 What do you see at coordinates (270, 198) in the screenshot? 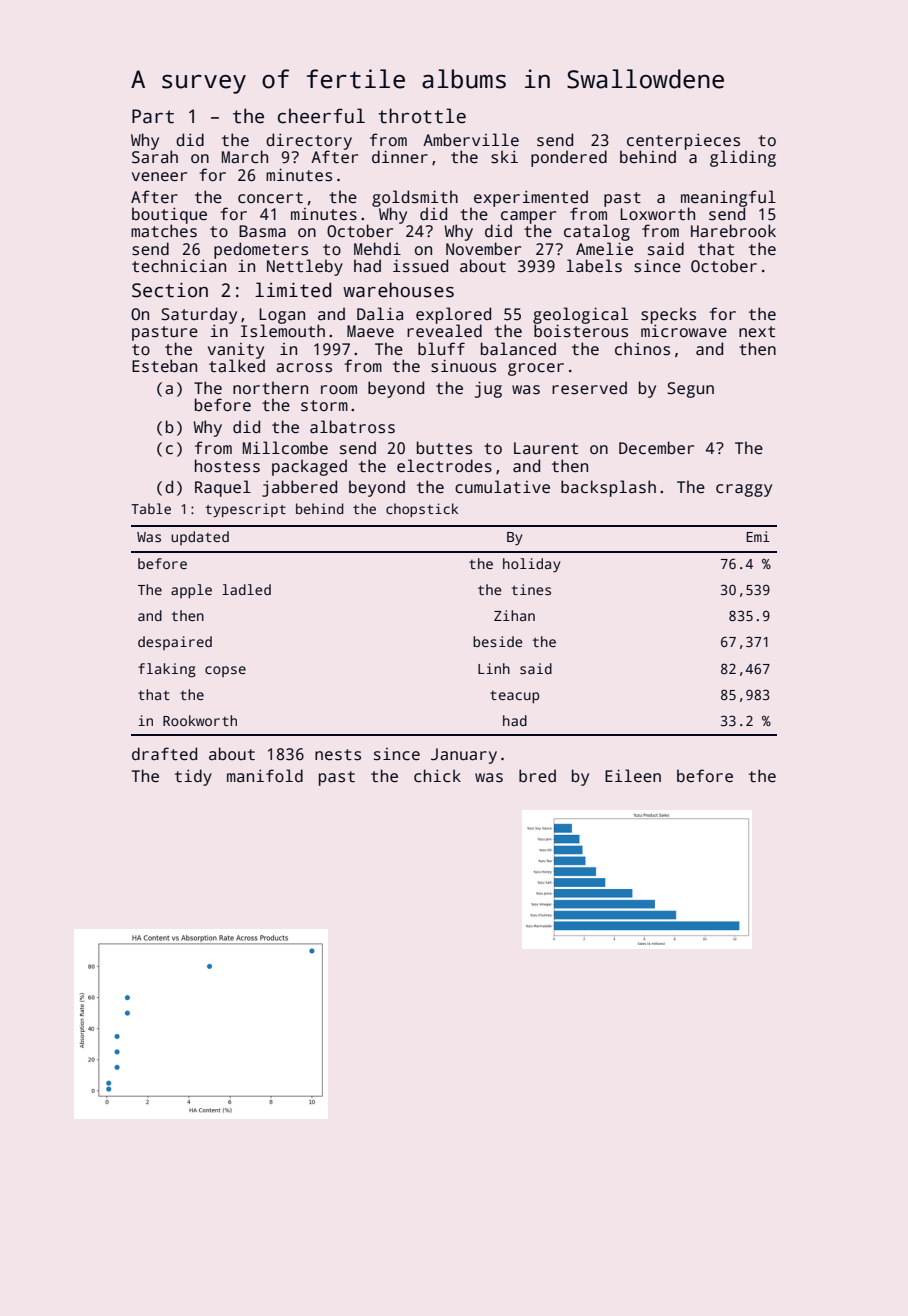
I see `concert` at bounding box center [270, 198].
